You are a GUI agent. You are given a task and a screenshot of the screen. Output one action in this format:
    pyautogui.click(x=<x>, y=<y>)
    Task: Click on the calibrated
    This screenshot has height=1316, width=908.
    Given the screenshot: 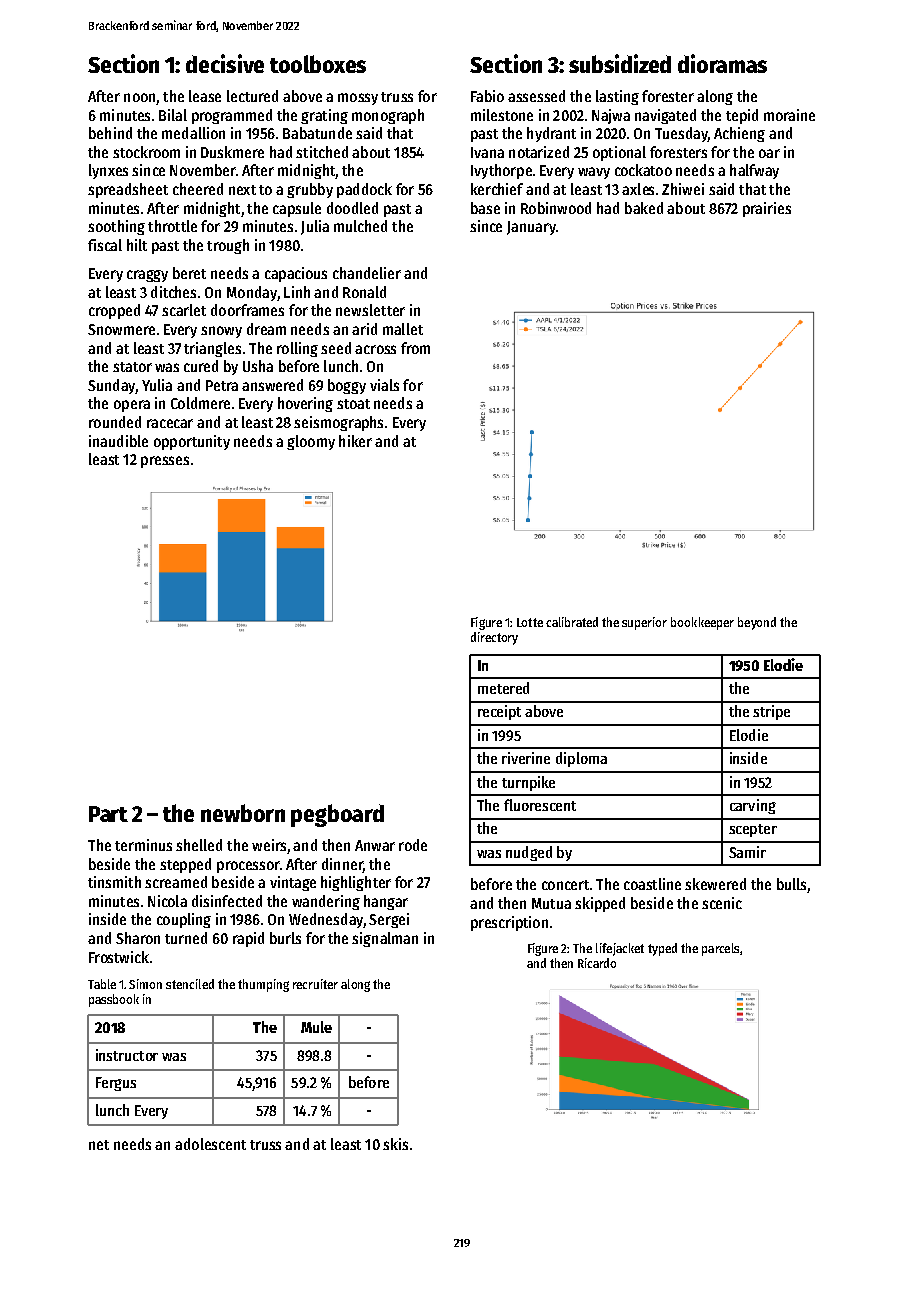 What is the action you would take?
    pyautogui.click(x=572, y=622)
